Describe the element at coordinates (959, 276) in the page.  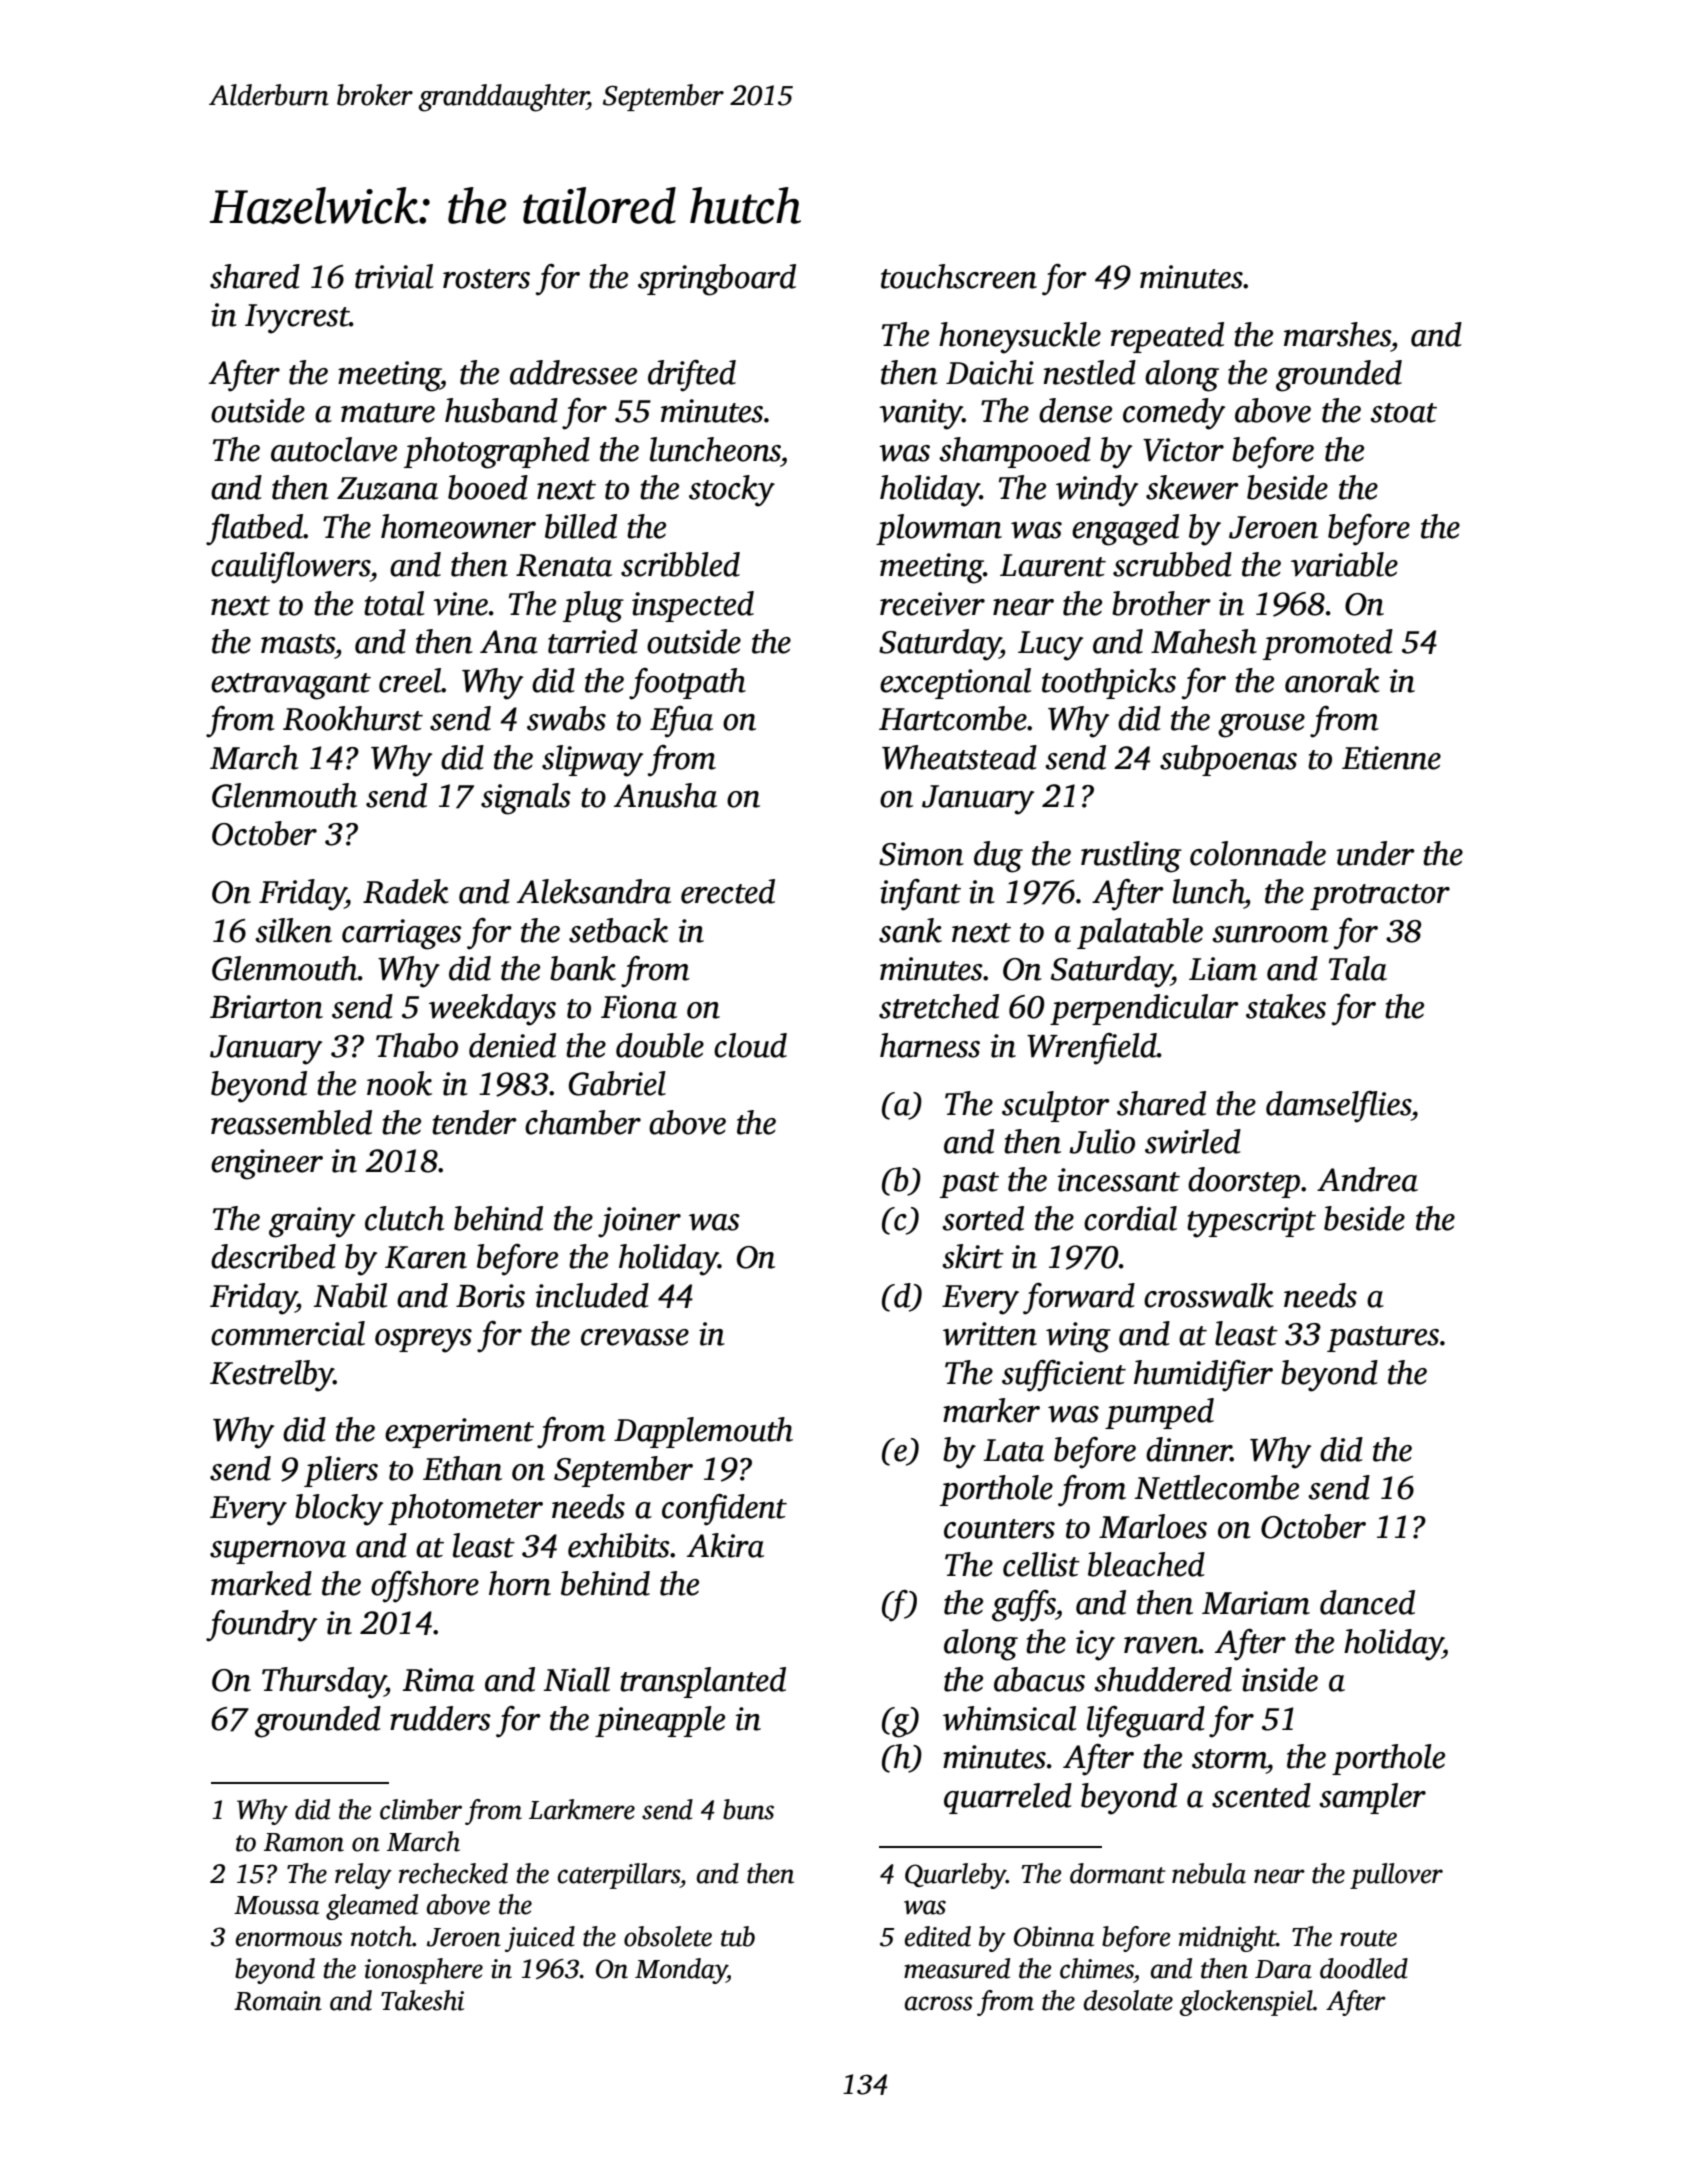
I see `touchscreen` at that location.
